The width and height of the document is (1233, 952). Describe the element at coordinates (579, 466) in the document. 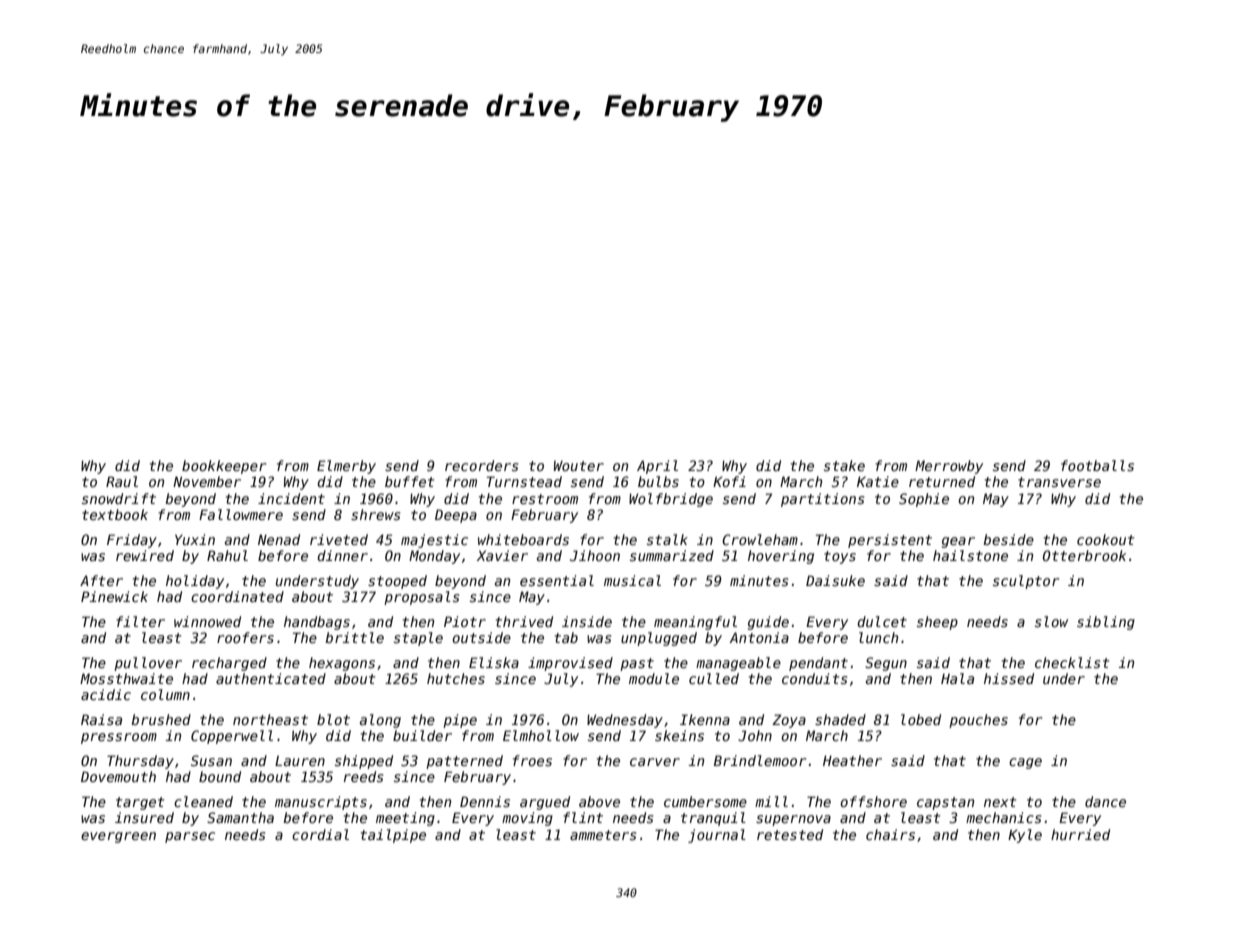

I see `Wouter` at that location.
